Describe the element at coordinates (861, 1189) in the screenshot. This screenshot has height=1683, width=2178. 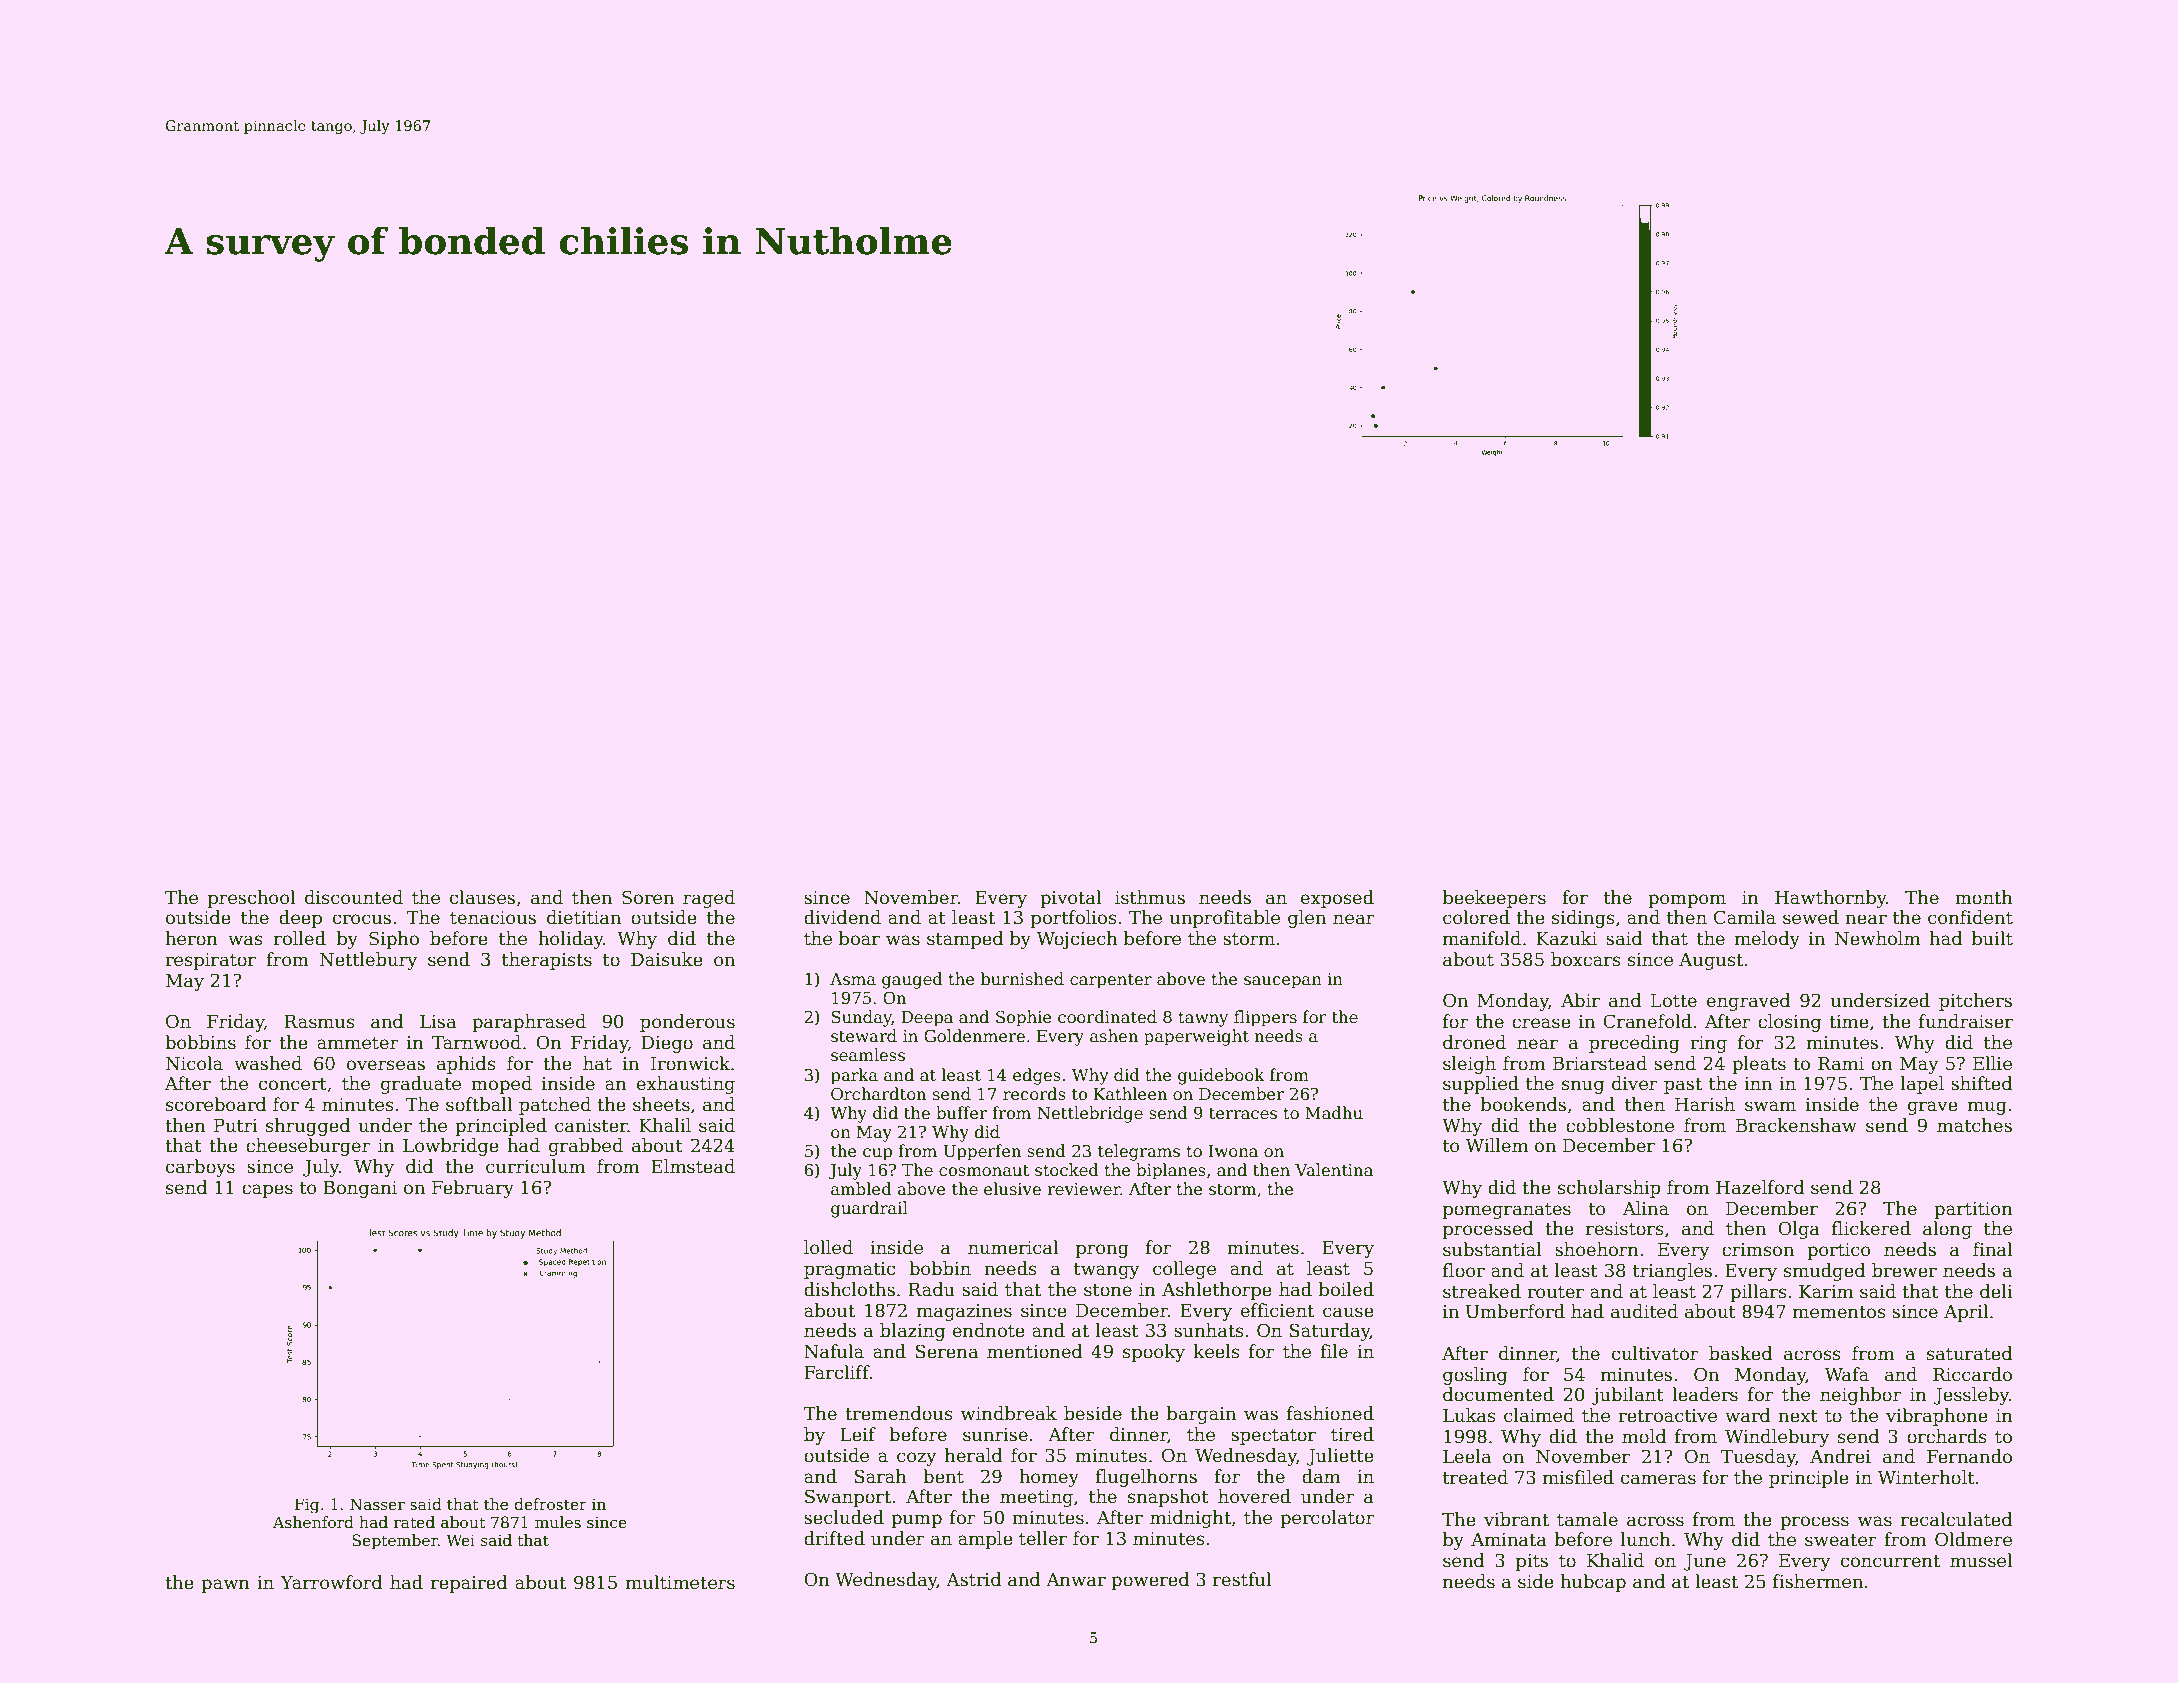
I see `ambled` at that location.
